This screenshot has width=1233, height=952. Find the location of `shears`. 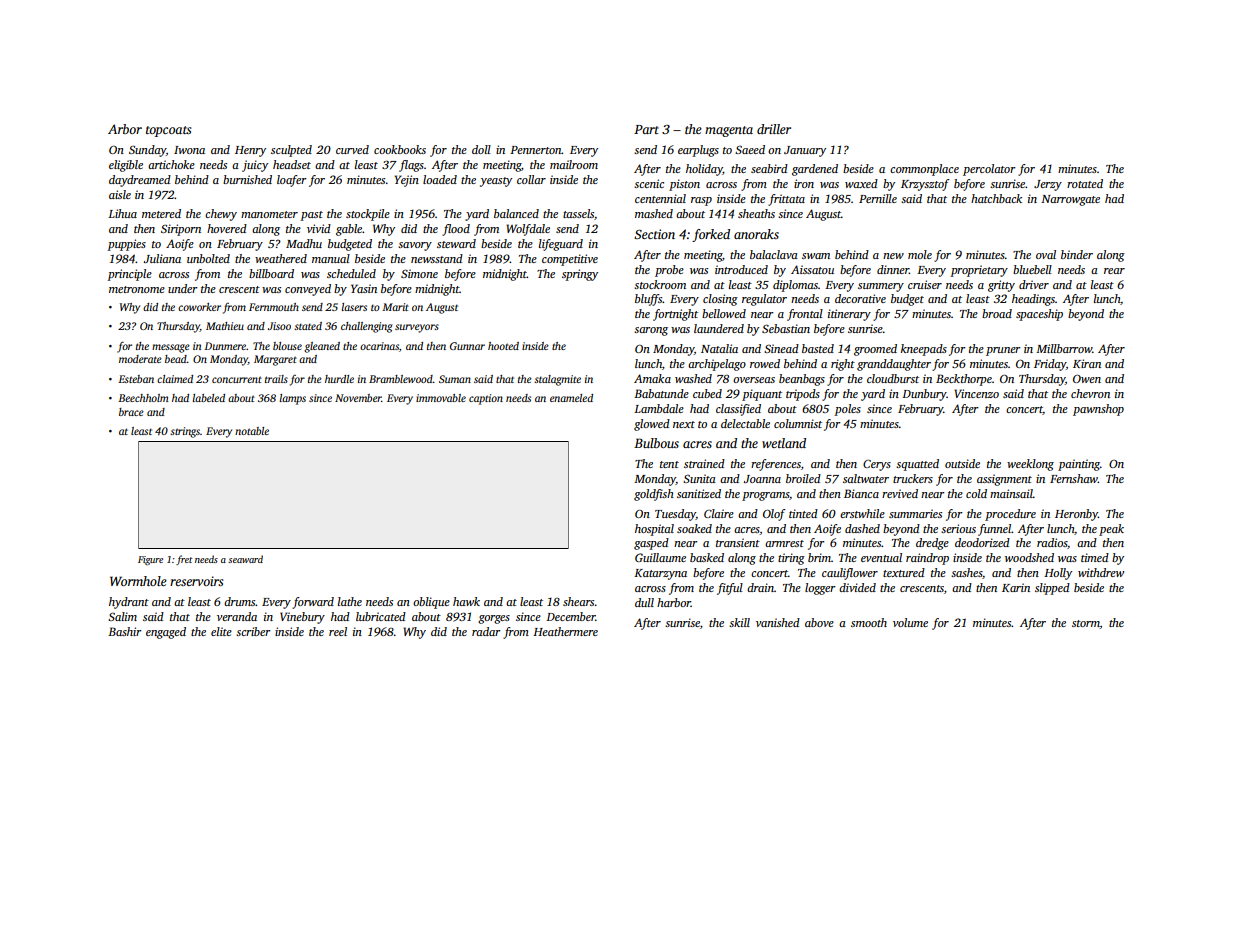

shears is located at coordinates (578, 601).
